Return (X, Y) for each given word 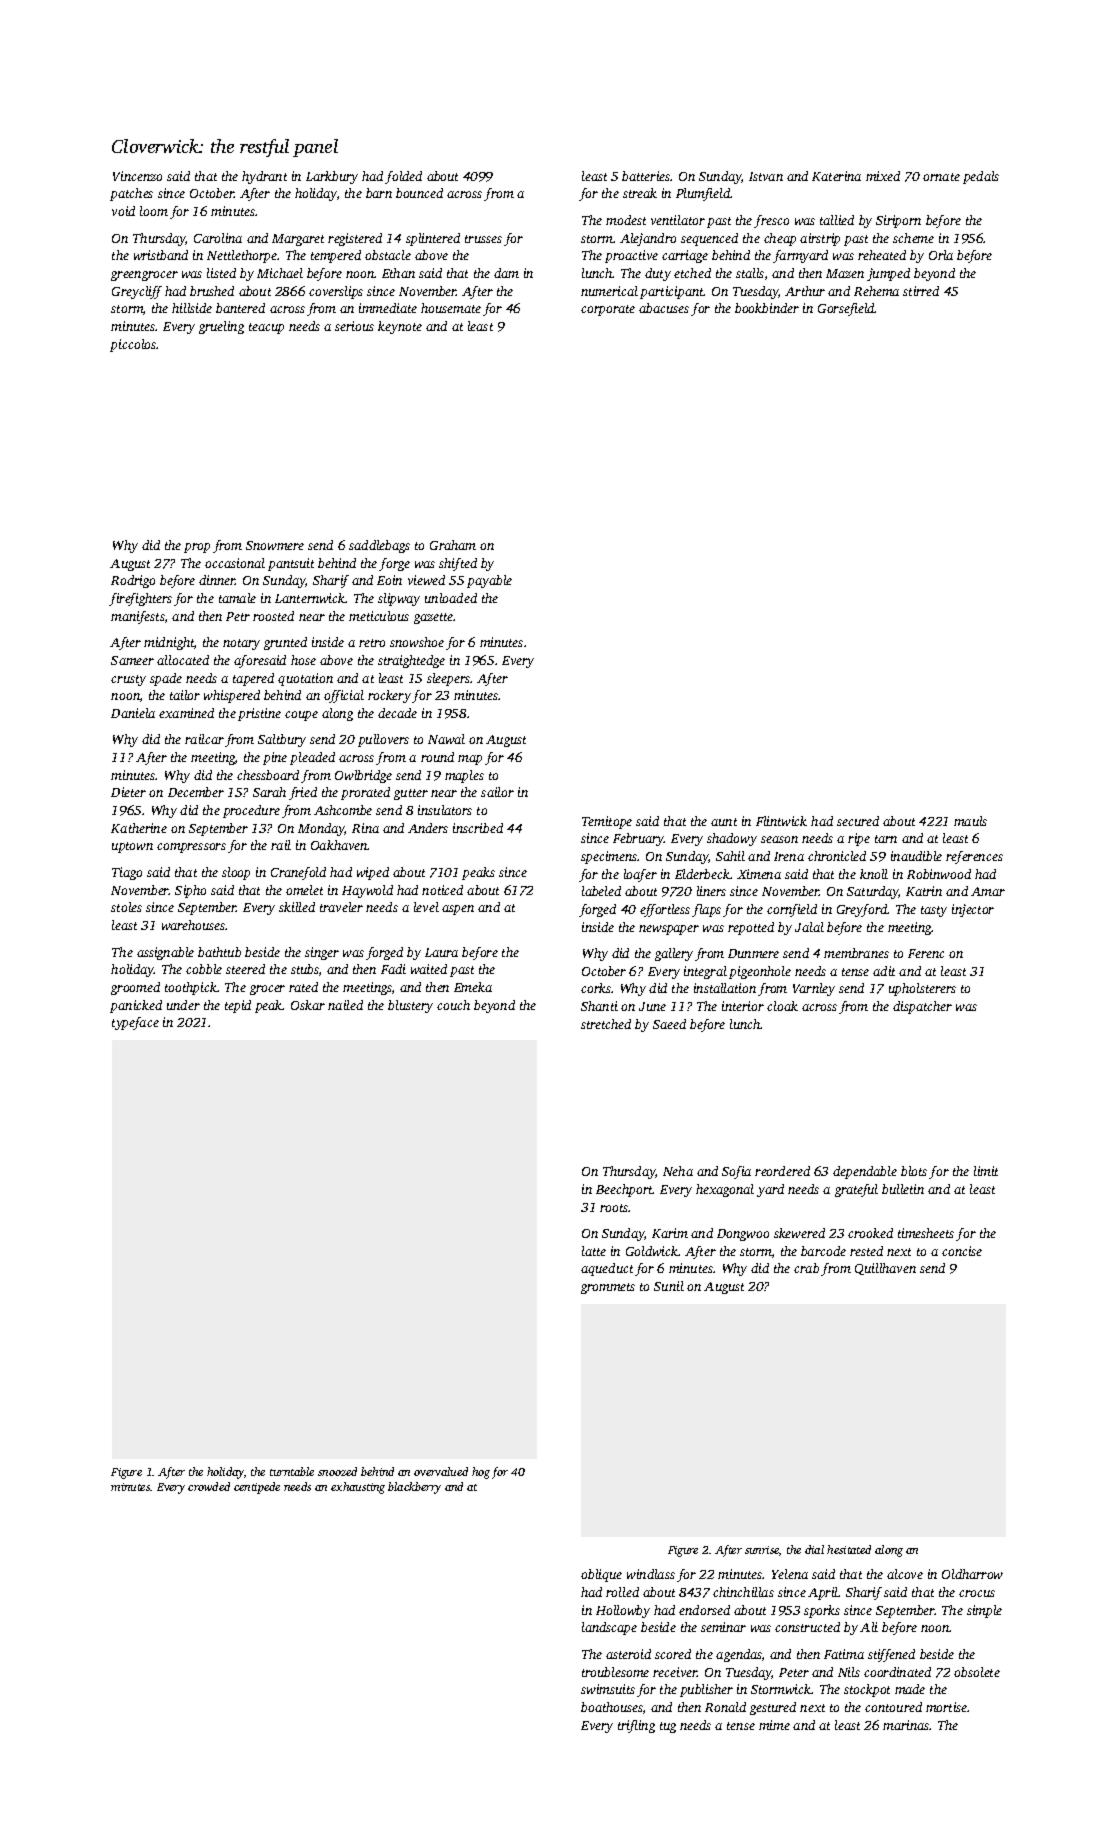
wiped (373, 873)
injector (973, 910)
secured (858, 821)
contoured (893, 1707)
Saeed (669, 1024)
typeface (135, 1023)
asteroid (628, 1654)
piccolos (133, 345)
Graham (453, 545)
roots (614, 1208)
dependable (865, 1172)
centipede (257, 1488)
